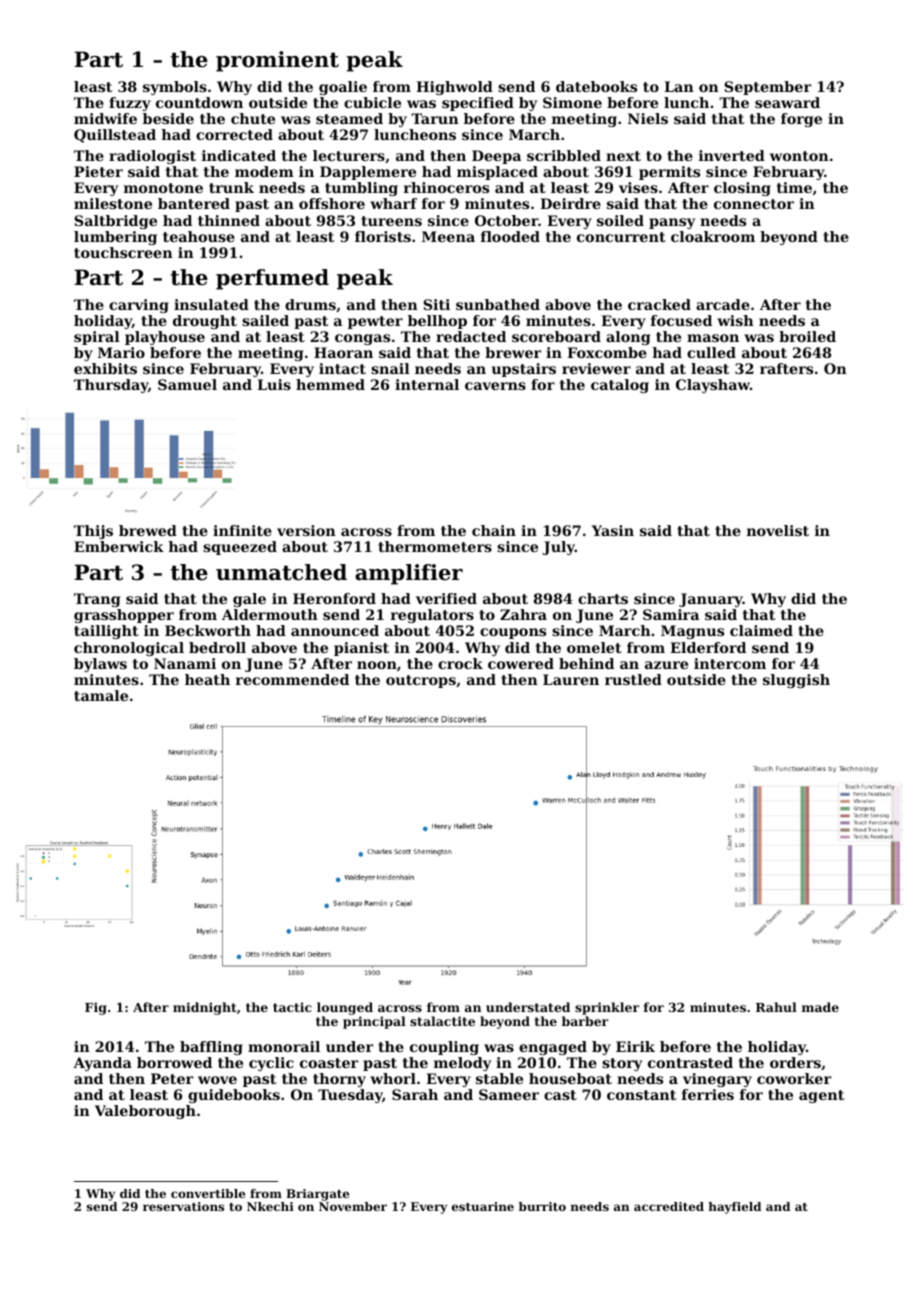  Describe the element at coordinates (185, 663) in the screenshot. I see `Nanami` at that location.
